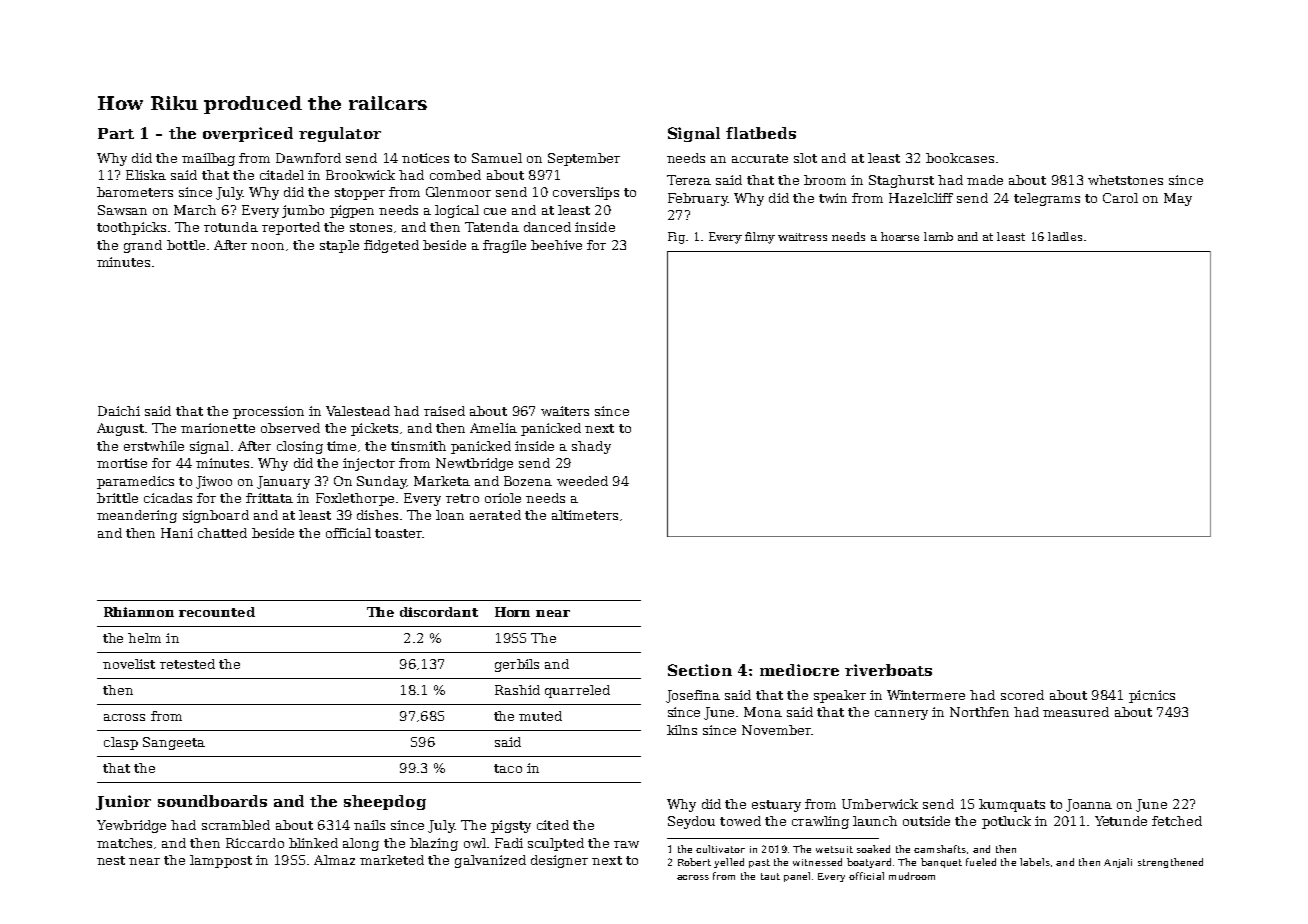 The image size is (1308, 924). Describe the element at coordinates (369, 825) in the screenshot. I see `nails` at that location.
